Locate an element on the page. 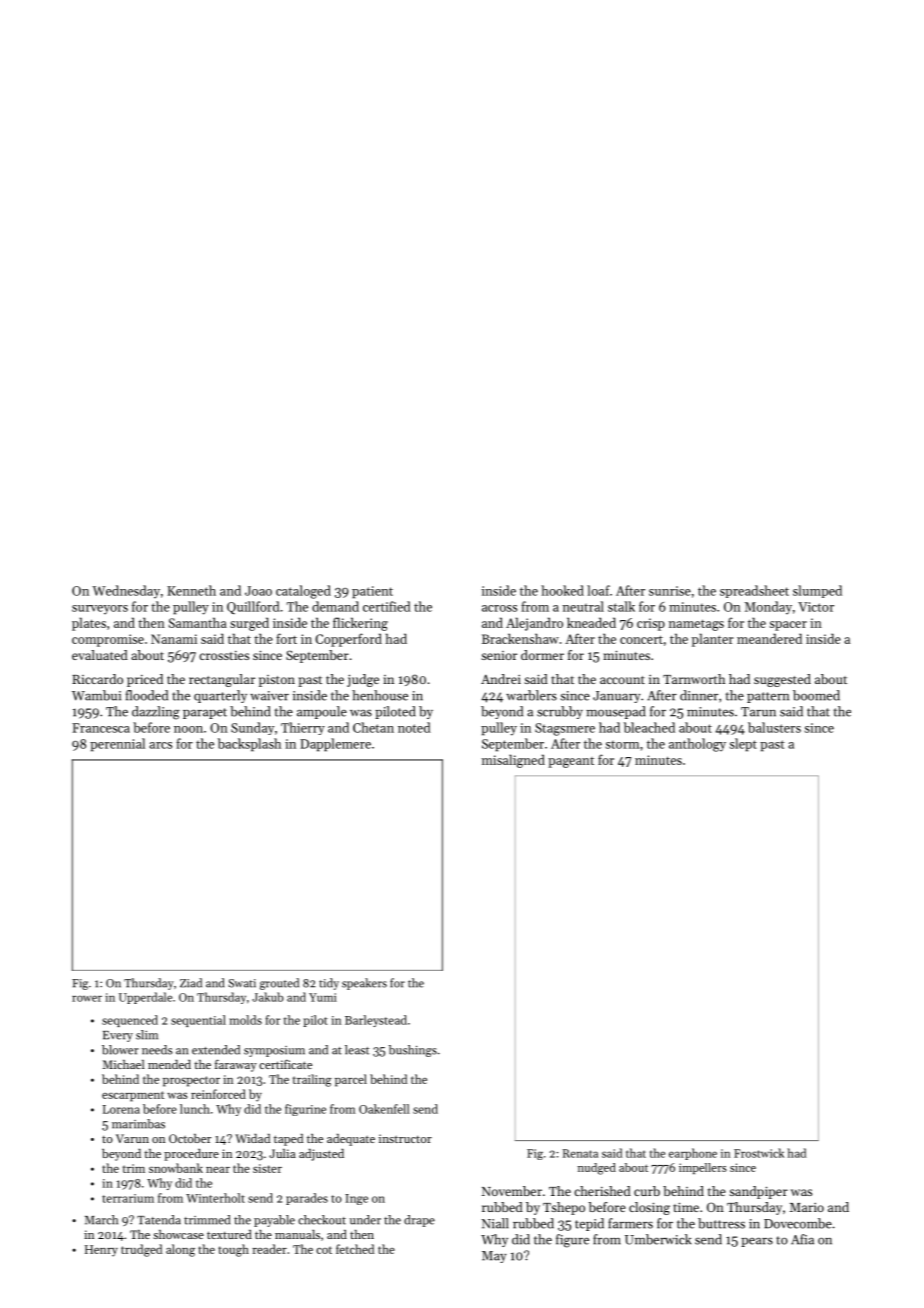  senior is located at coordinates (499, 655).
